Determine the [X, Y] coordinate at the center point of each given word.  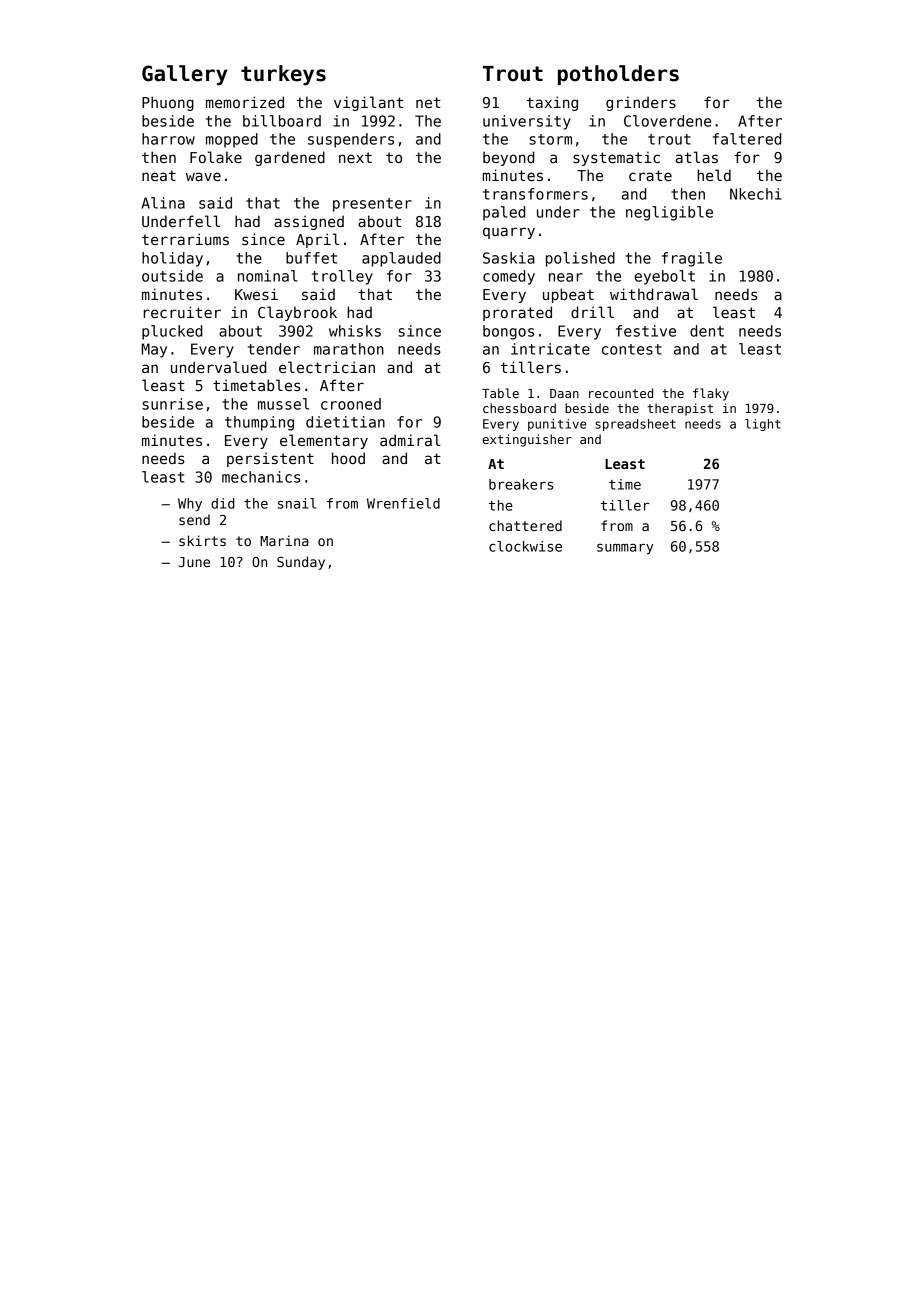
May [154, 350]
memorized [245, 102]
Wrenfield [403, 503]
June [194, 562]
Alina [163, 203]
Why [190, 505]
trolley [342, 277]
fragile [692, 259]
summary [625, 549]
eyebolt [664, 277]
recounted [621, 393]
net [428, 102]
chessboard [519, 408]
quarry [509, 233]
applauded [401, 259]
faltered [747, 139]
